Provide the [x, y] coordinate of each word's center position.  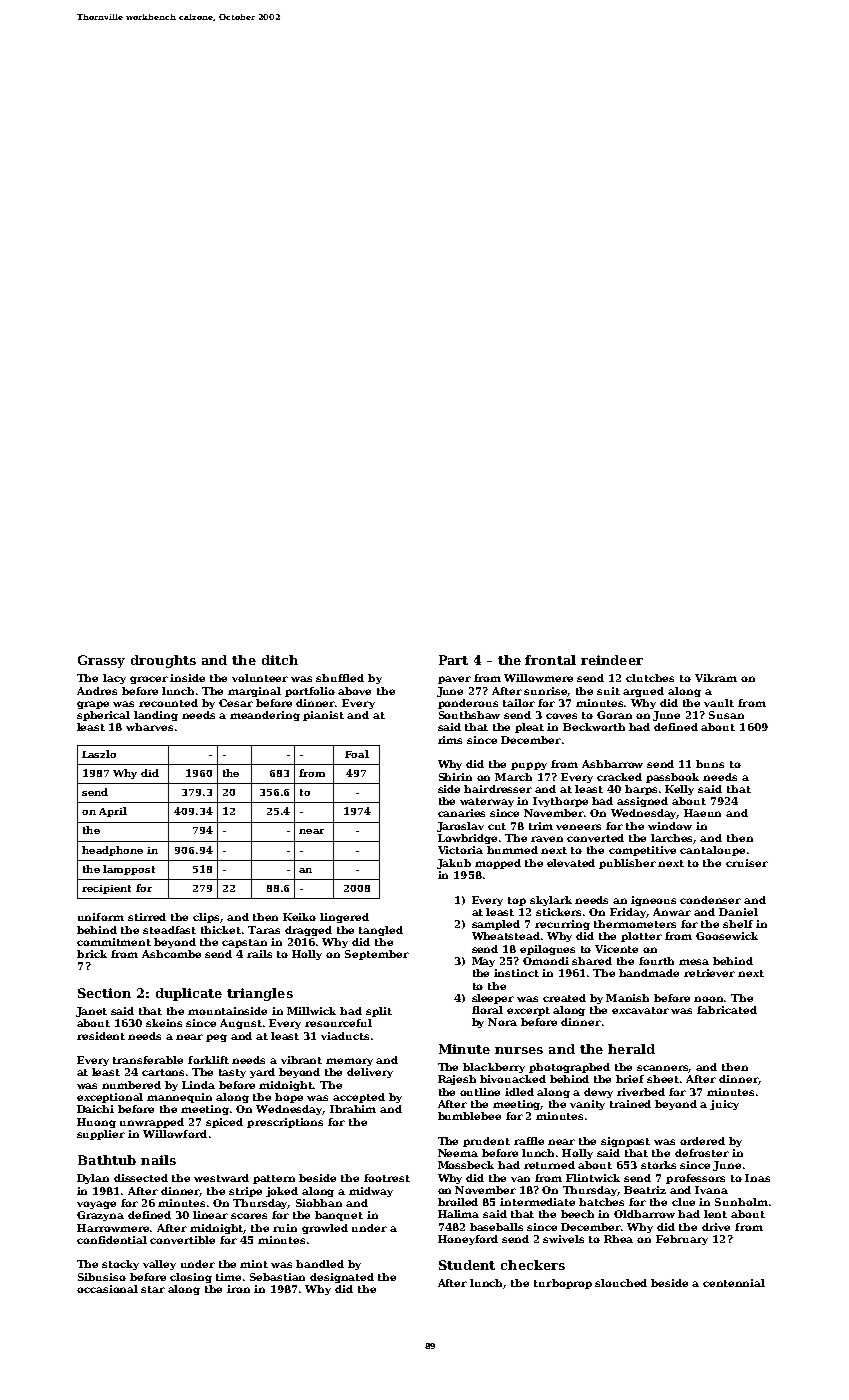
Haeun [702, 813]
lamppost [129, 870]
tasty [232, 1073]
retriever [709, 973]
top [517, 901]
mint [254, 1264]
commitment [114, 942]
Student [467, 1265]
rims [450, 740]
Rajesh [457, 1080]
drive [716, 1227]
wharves [149, 727]
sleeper [493, 999]
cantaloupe [712, 851]
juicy [724, 1105]
